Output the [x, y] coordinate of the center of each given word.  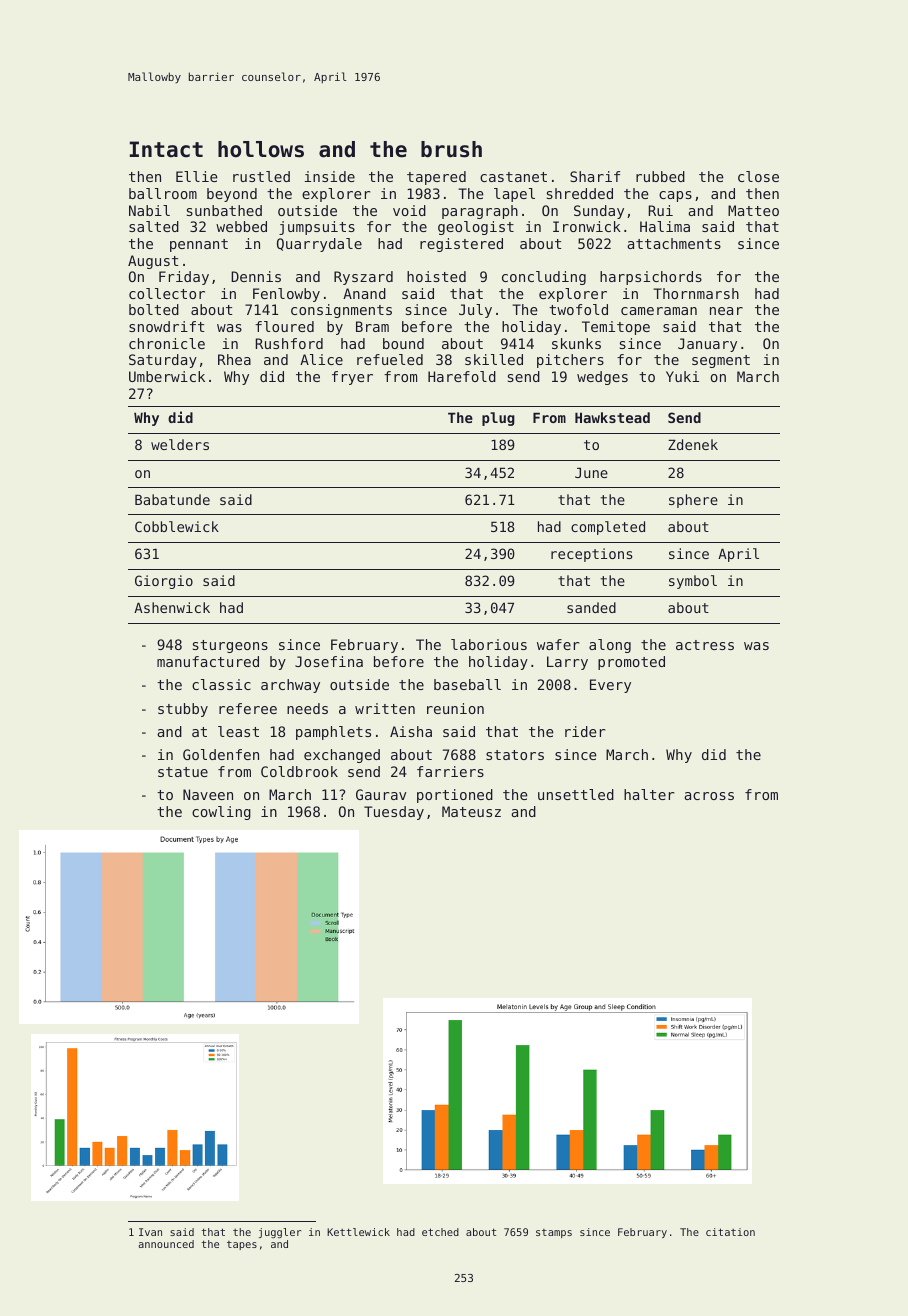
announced [166, 1244]
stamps [554, 1233]
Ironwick [587, 226]
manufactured [208, 661]
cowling [221, 813]
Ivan [150, 1232]
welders [180, 444]
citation [730, 1232]
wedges [602, 378]
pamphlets [333, 733]
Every [610, 686]
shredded [580, 193]
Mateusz [471, 811]
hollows [261, 149]
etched [440, 1232]
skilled [494, 359]
